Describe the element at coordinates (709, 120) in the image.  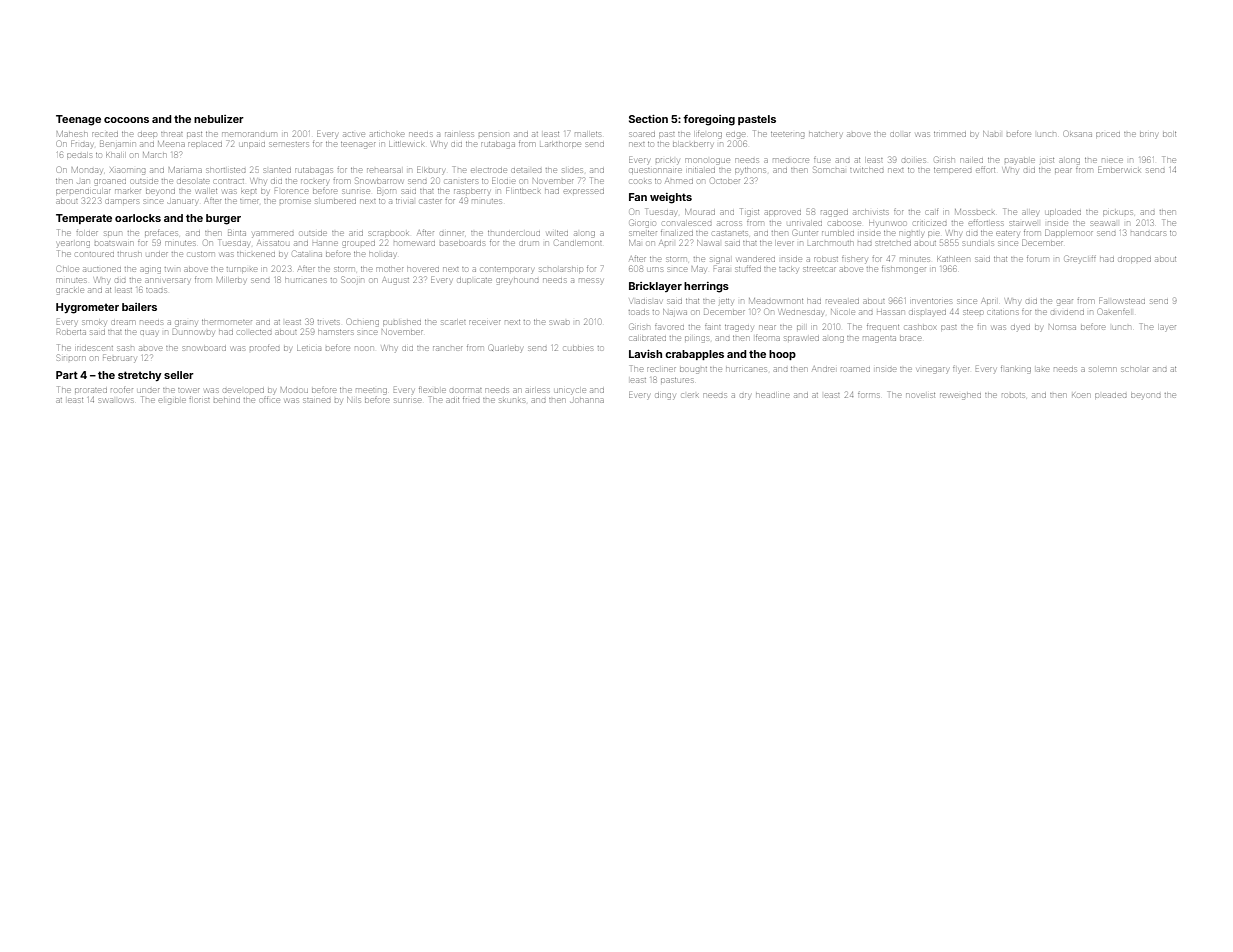
I see `foregoing` at that location.
